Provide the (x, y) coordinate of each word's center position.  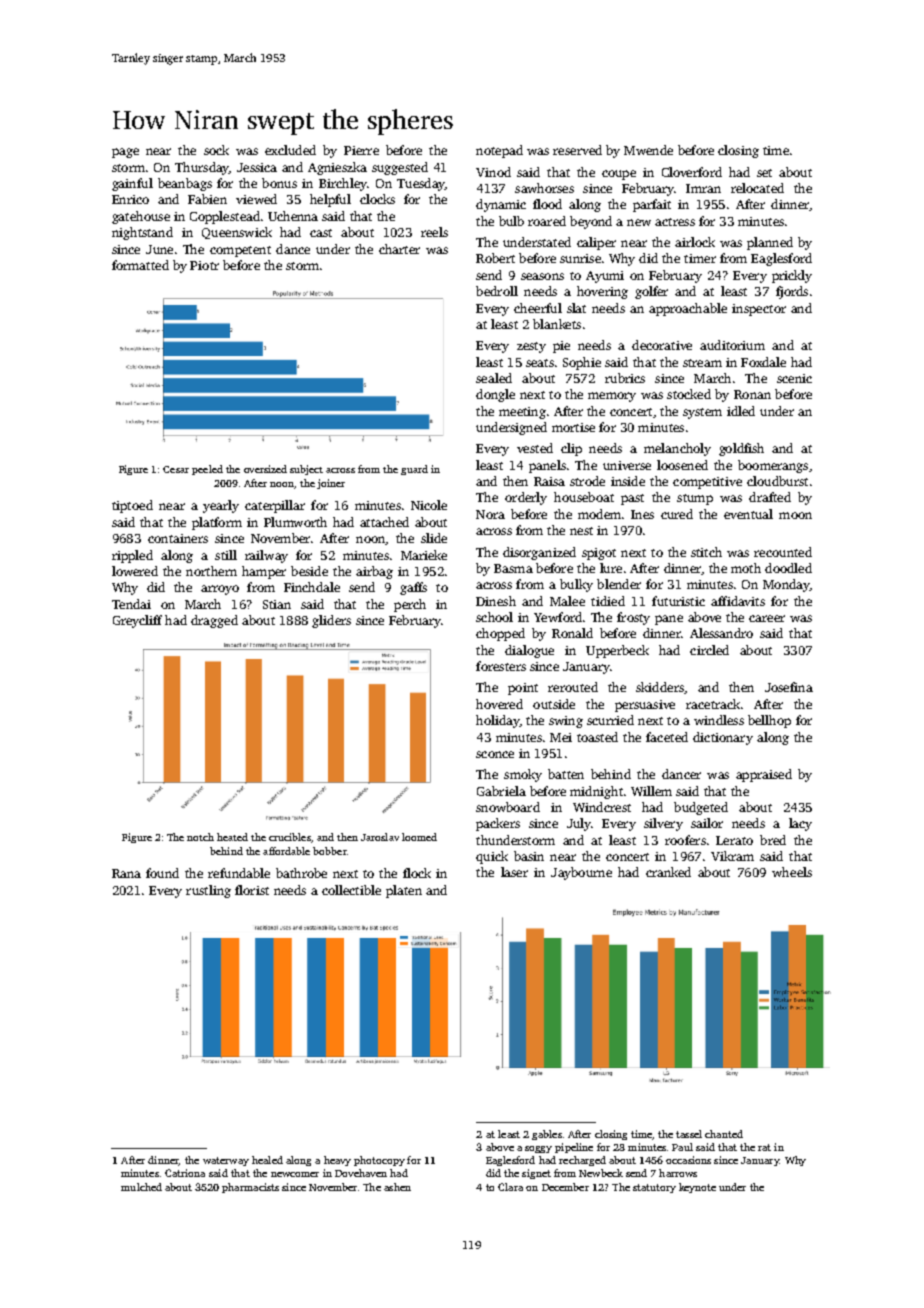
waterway (226, 1161)
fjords (792, 292)
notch (200, 837)
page (125, 153)
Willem (651, 791)
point (523, 689)
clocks (377, 199)
